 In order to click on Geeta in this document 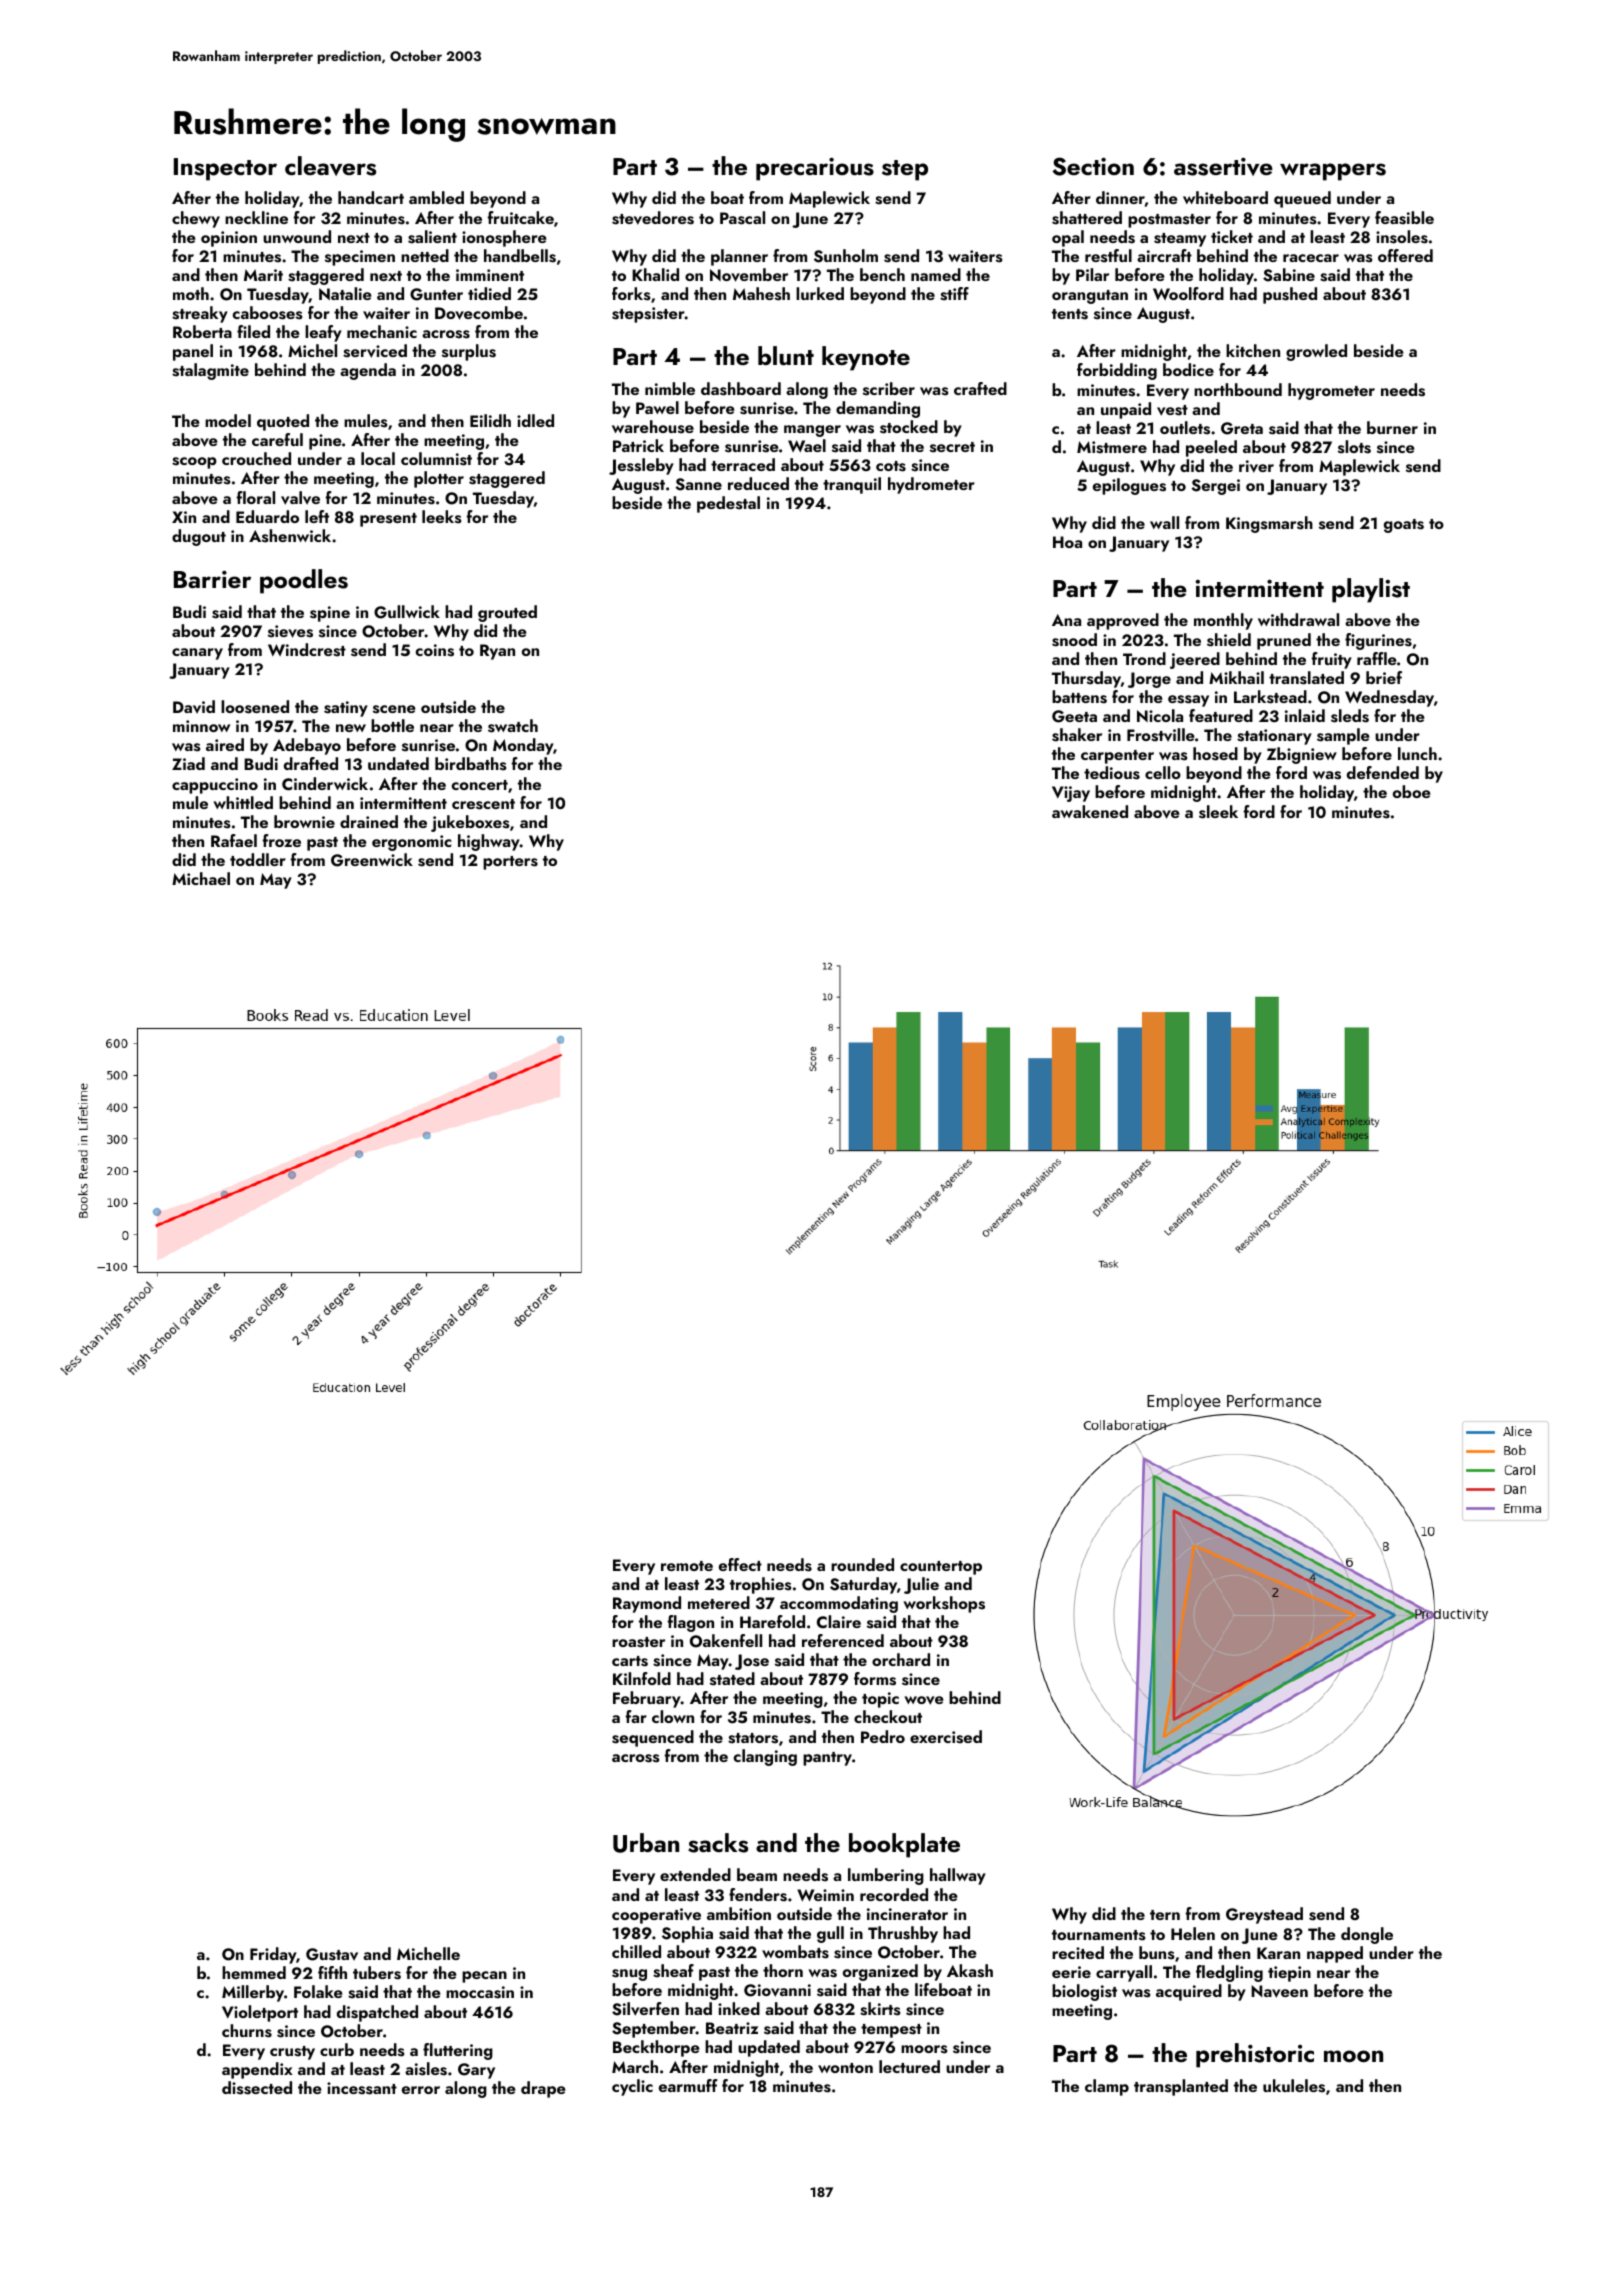, I will do `click(1074, 716)`.
